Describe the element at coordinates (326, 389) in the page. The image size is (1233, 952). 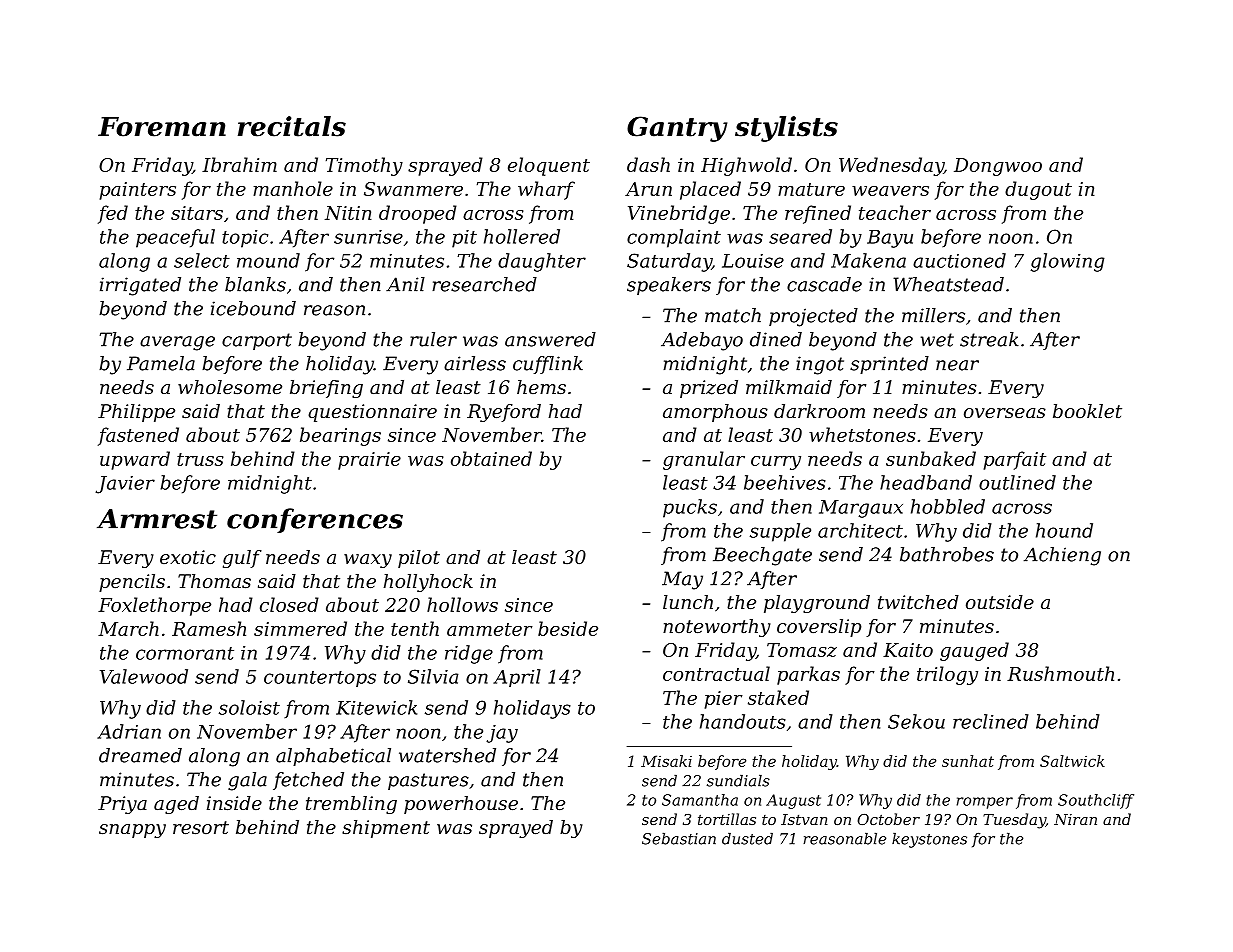
I see `briefing` at that location.
